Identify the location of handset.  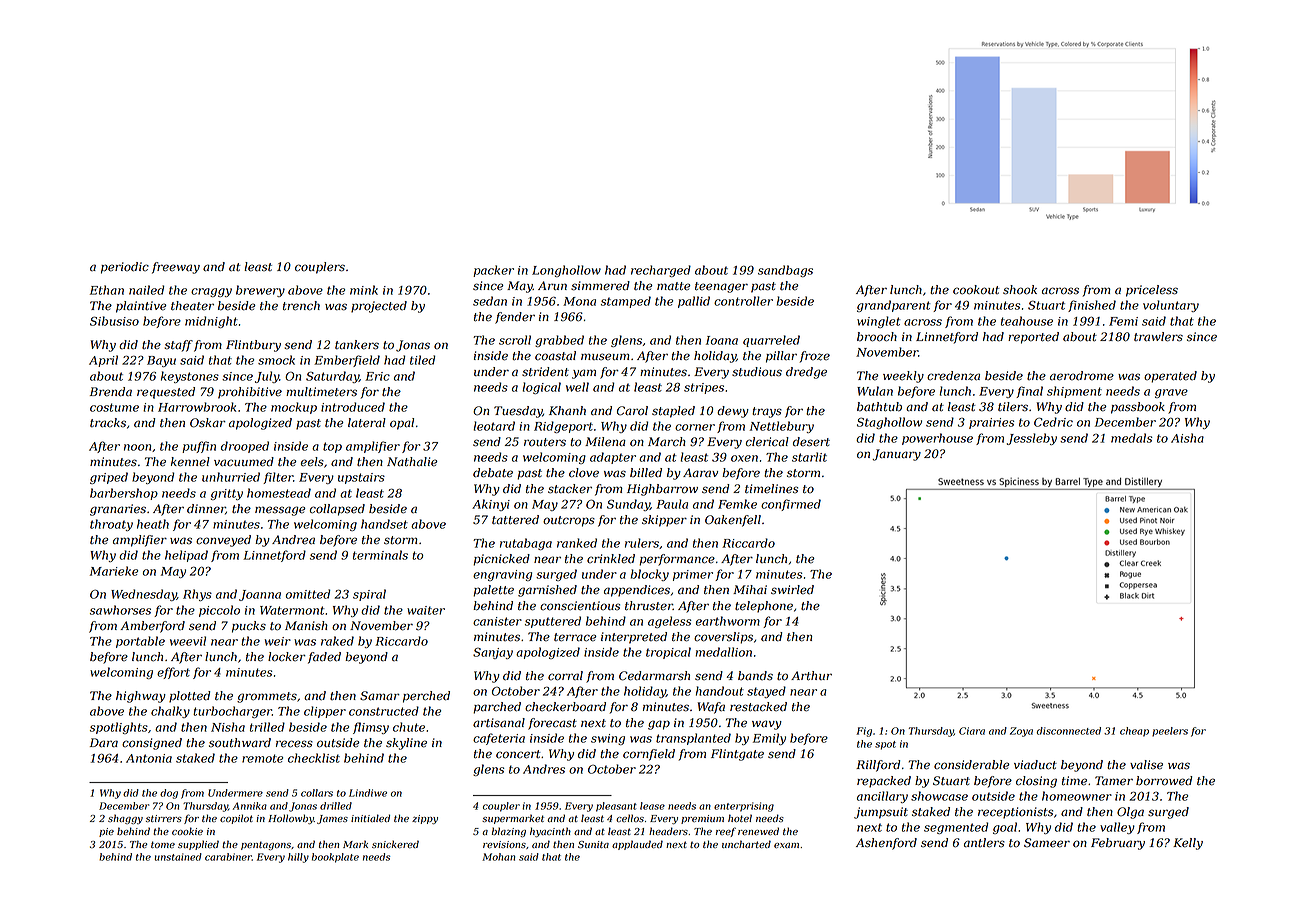
(384, 524).
